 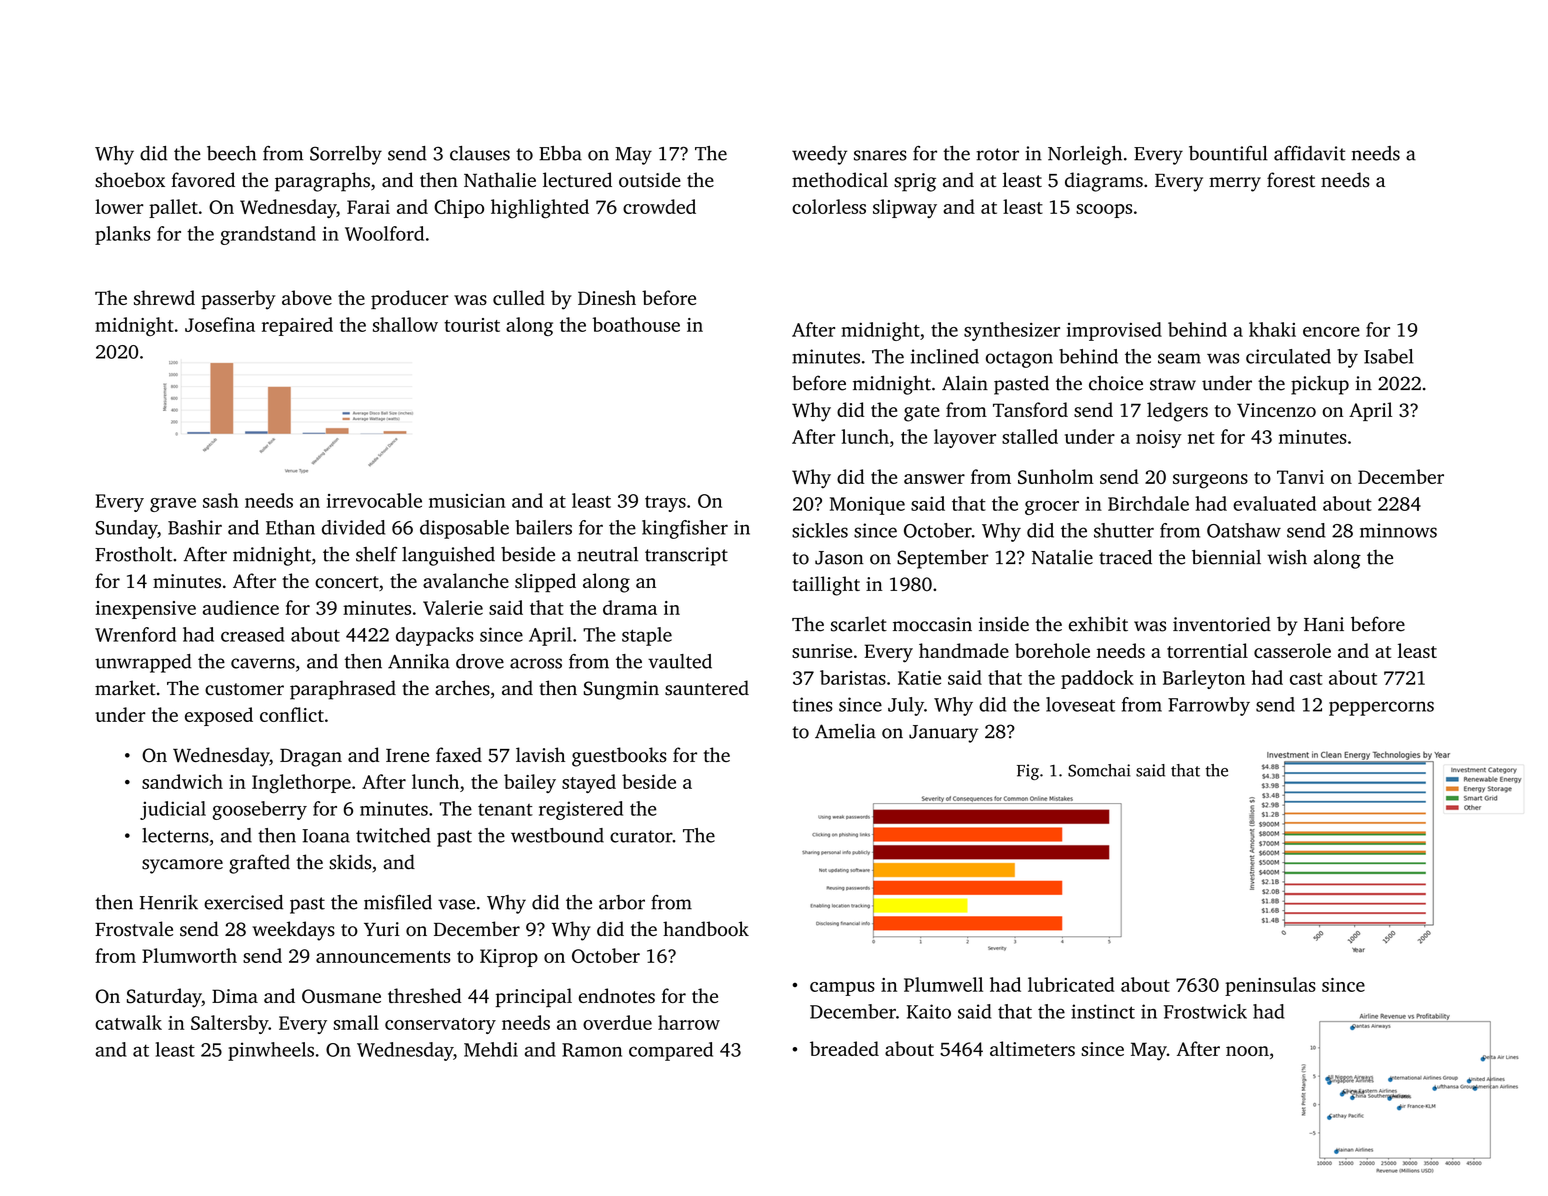 What do you see at coordinates (1320, 385) in the screenshot?
I see `pickup` at bounding box center [1320, 385].
